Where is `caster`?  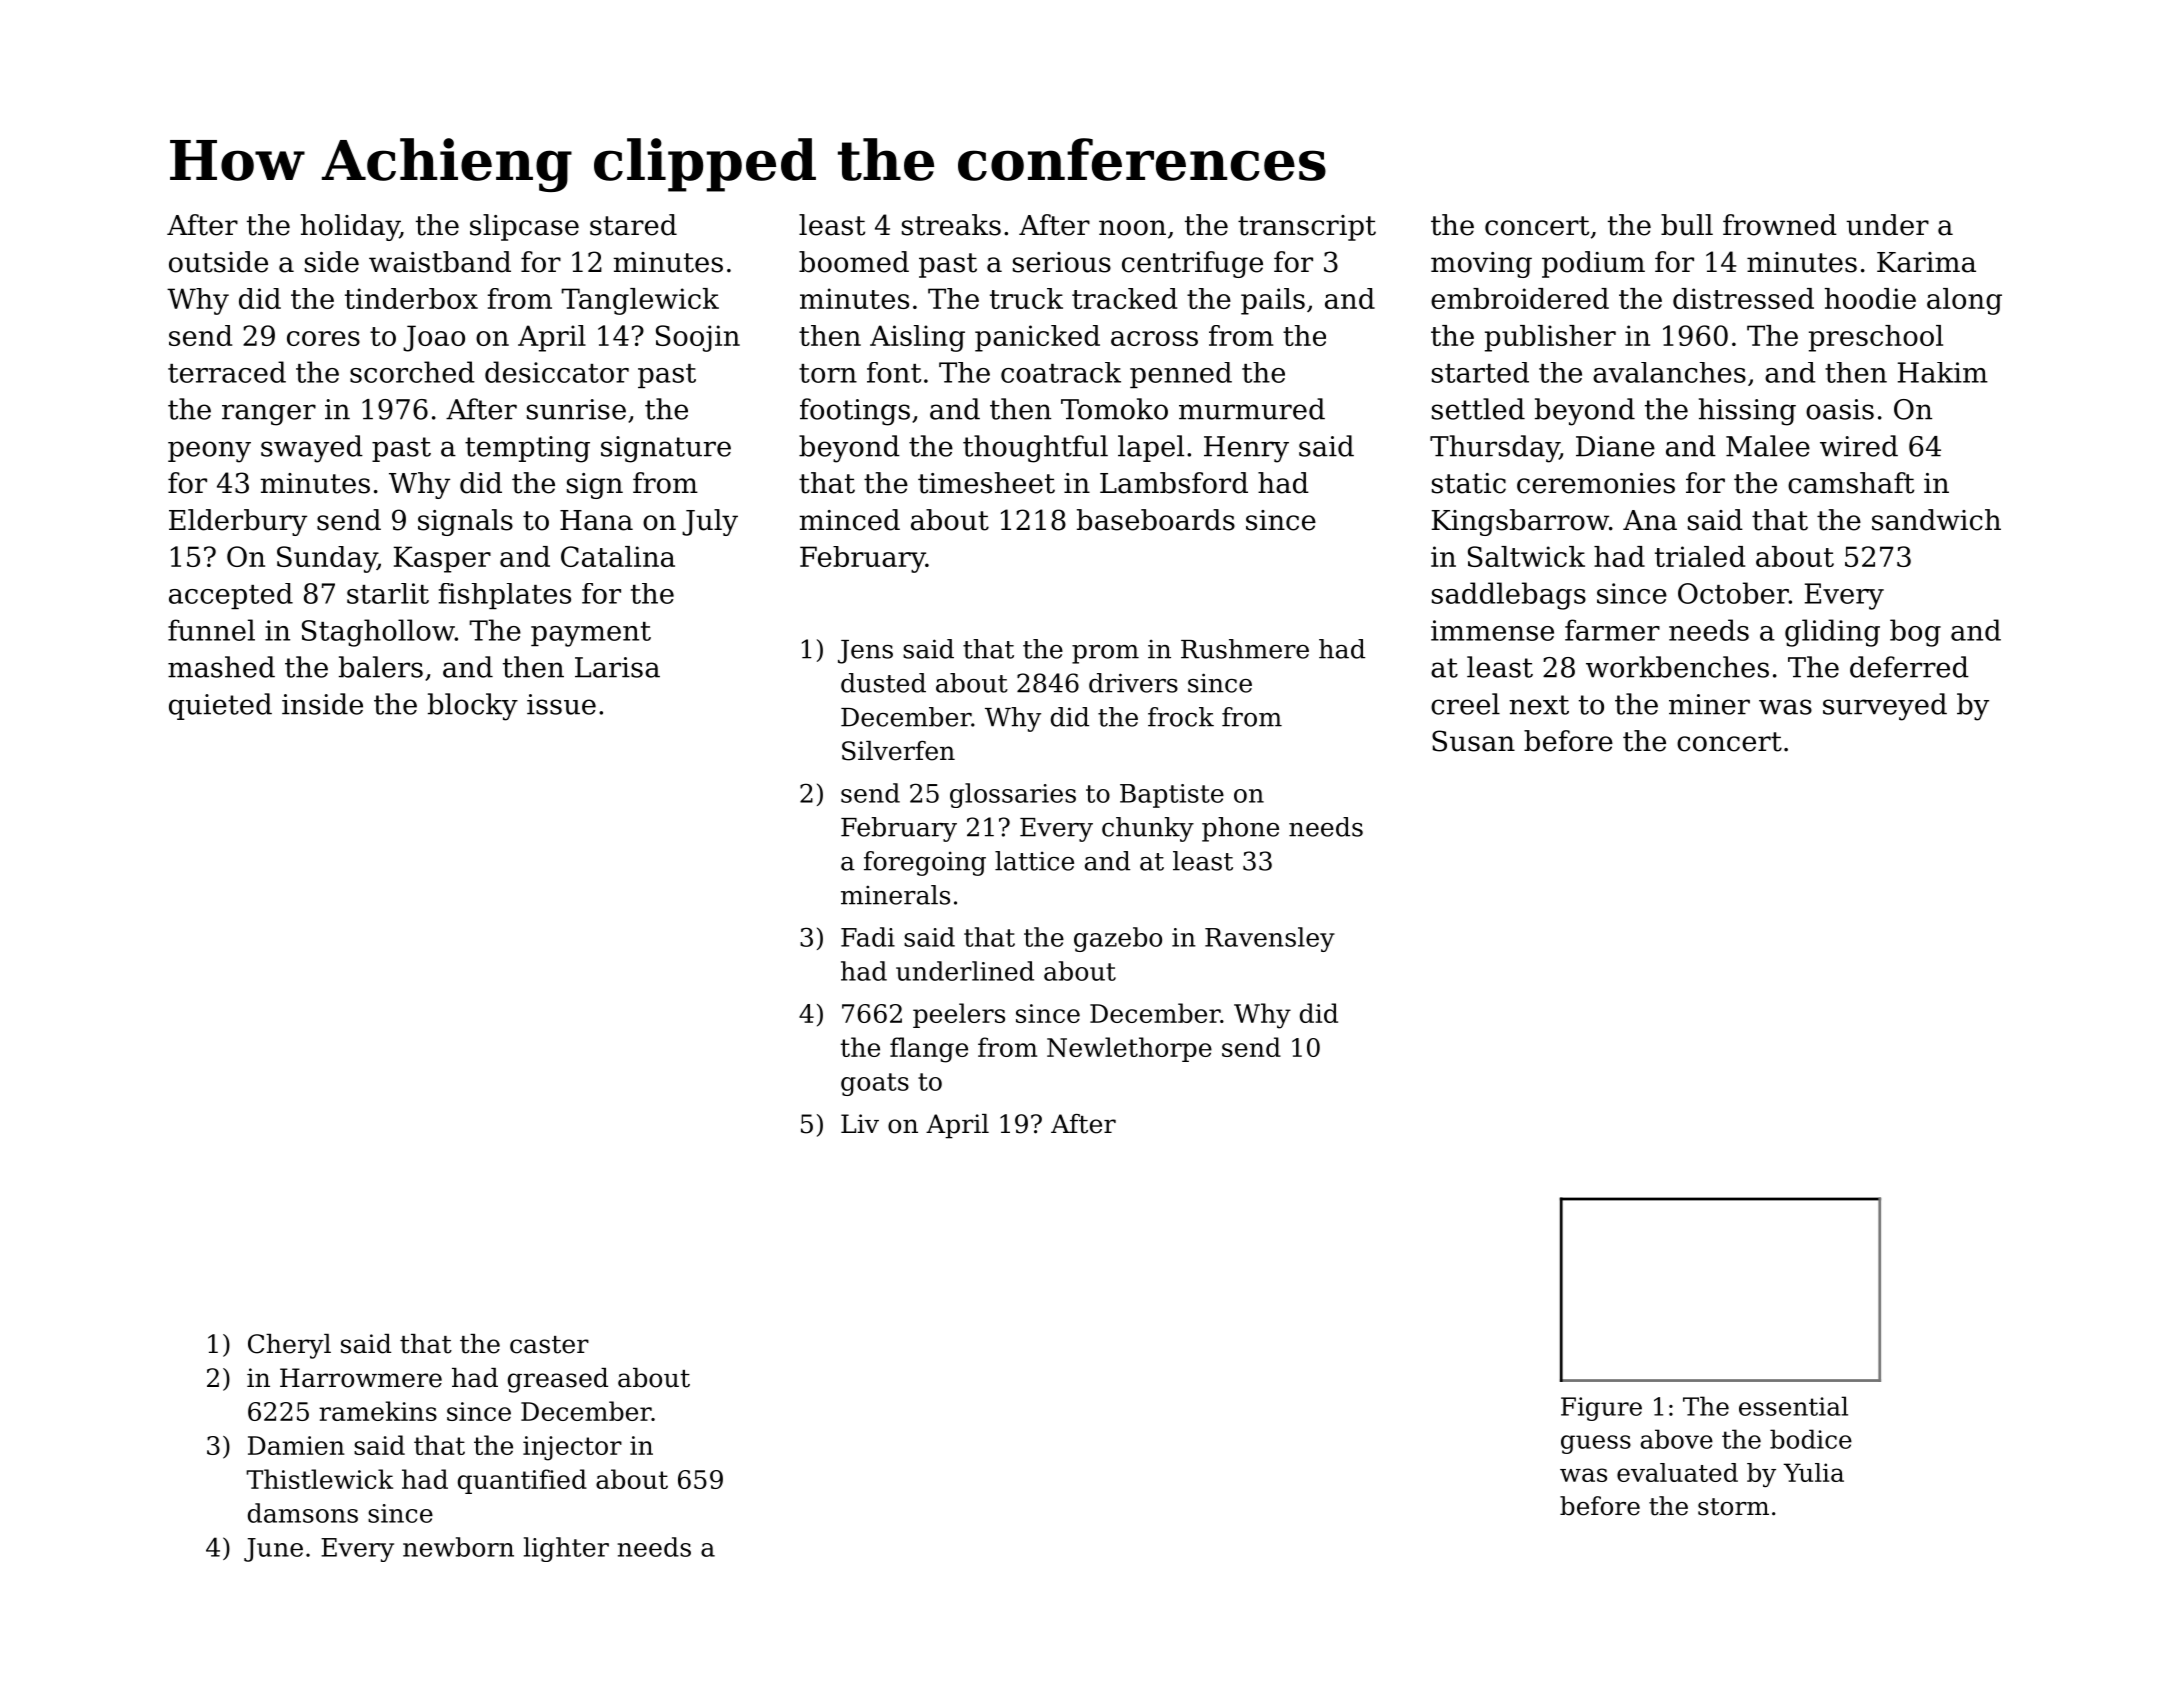 caster is located at coordinates (549, 1345).
